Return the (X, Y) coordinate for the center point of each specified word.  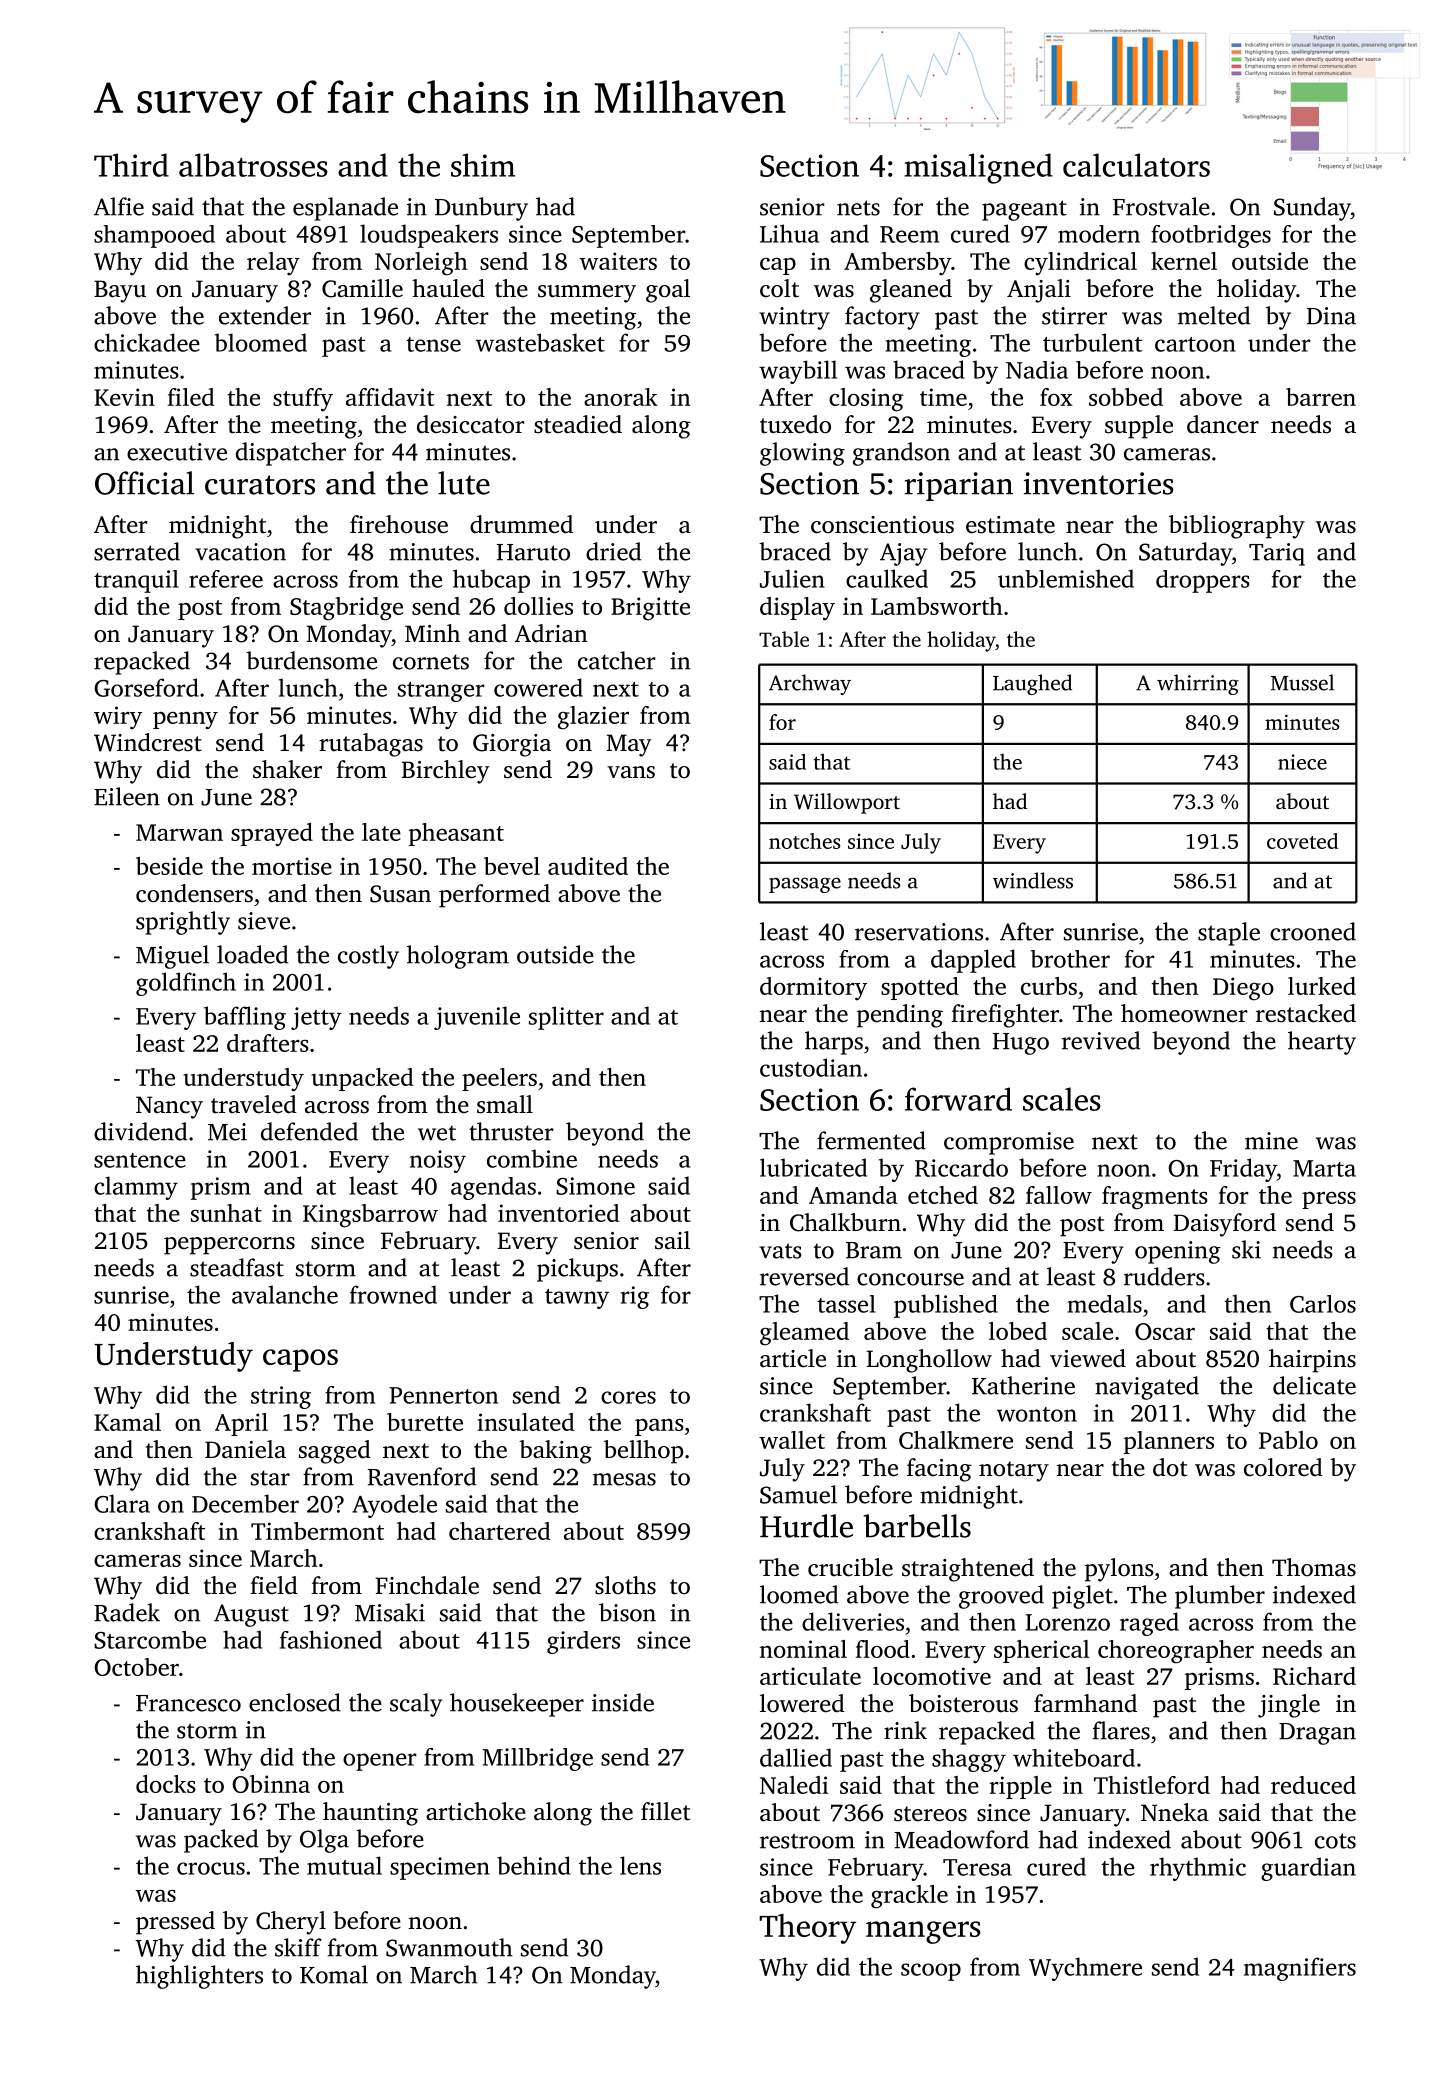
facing (939, 1470)
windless (1033, 880)
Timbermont (317, 1531)
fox (1056, 397)
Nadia (1037, 370)
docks (166, 1784)
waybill (798, 372)
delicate (1314, 1385)
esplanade (345, 209)
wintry (794, 318)
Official (144, 483)
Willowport (847, 803)
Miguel (172, 957)
